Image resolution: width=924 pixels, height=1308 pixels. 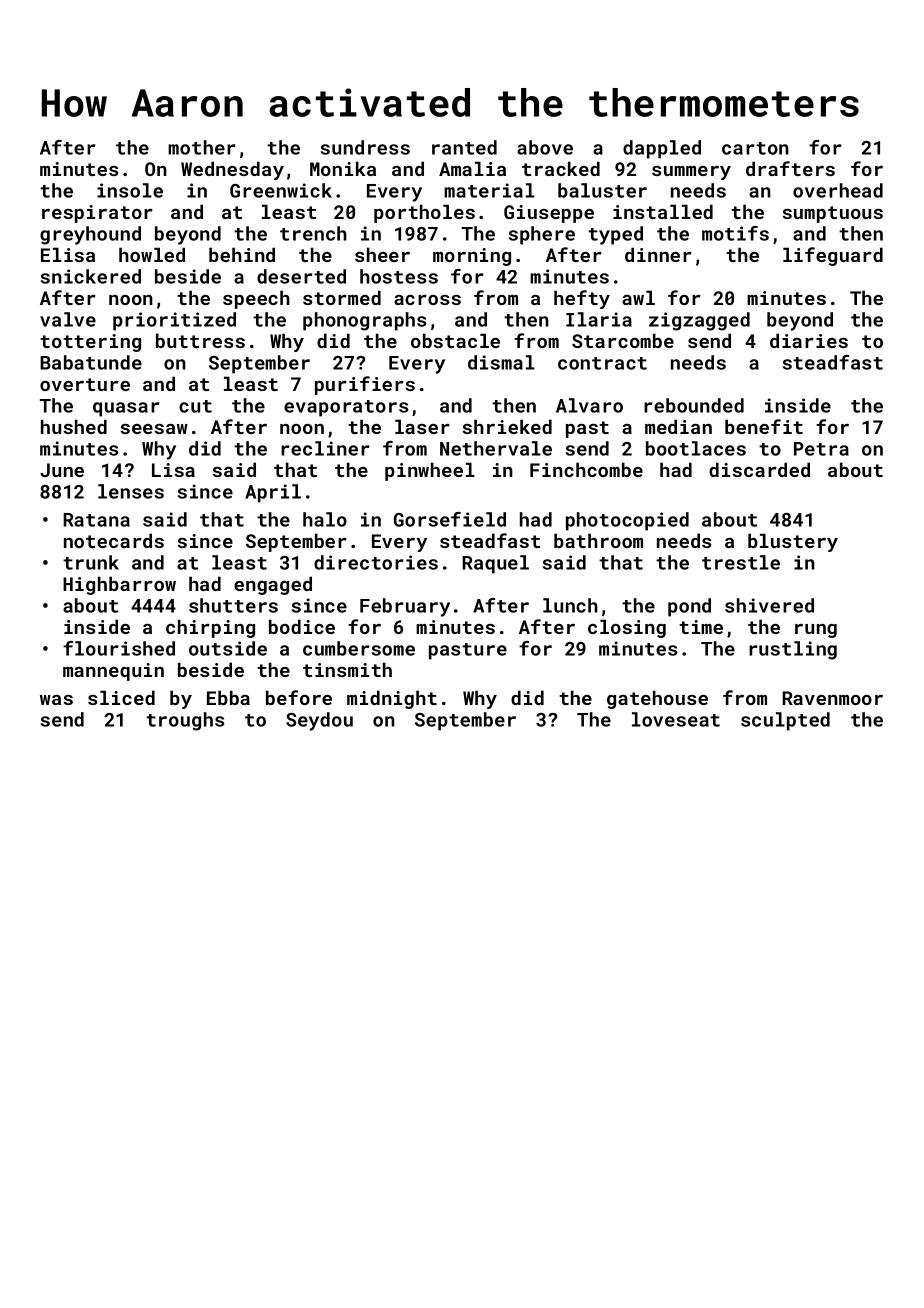 What do you see at coordinates (185, 721) in the document?
I see `troughs` at bounding box center [185, 721].
